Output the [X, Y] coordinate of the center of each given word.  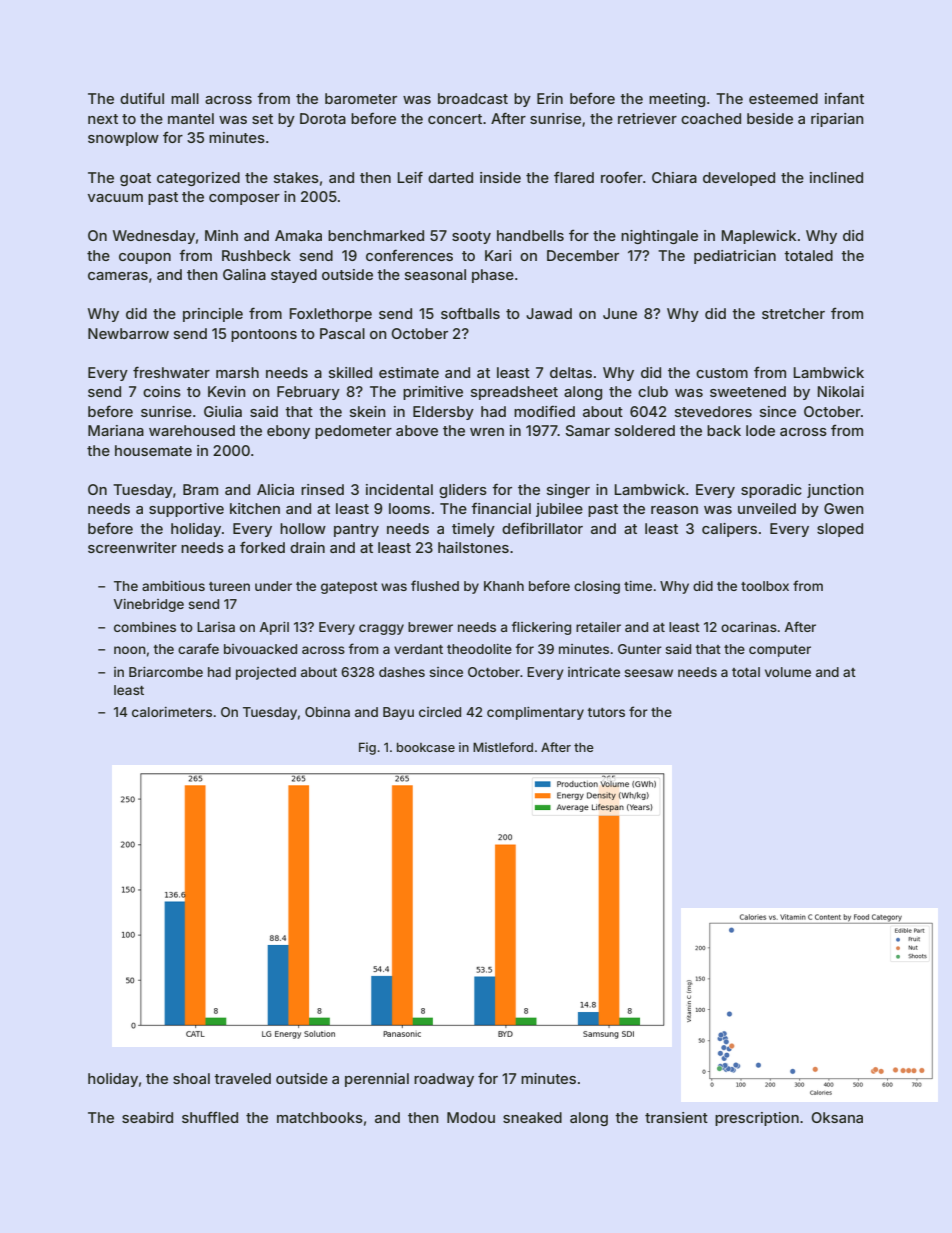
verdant [418, 649]
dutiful [142, 98]
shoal [191, 1078]
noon [130, 650]
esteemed [783, 98]
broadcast [473, 98]
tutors [606, 712]
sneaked [532, 1117]
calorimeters [172, 712]
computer [780, 651]
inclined [836, 177]
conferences [409, 255]
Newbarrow [128, 333]
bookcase [426, 747]
